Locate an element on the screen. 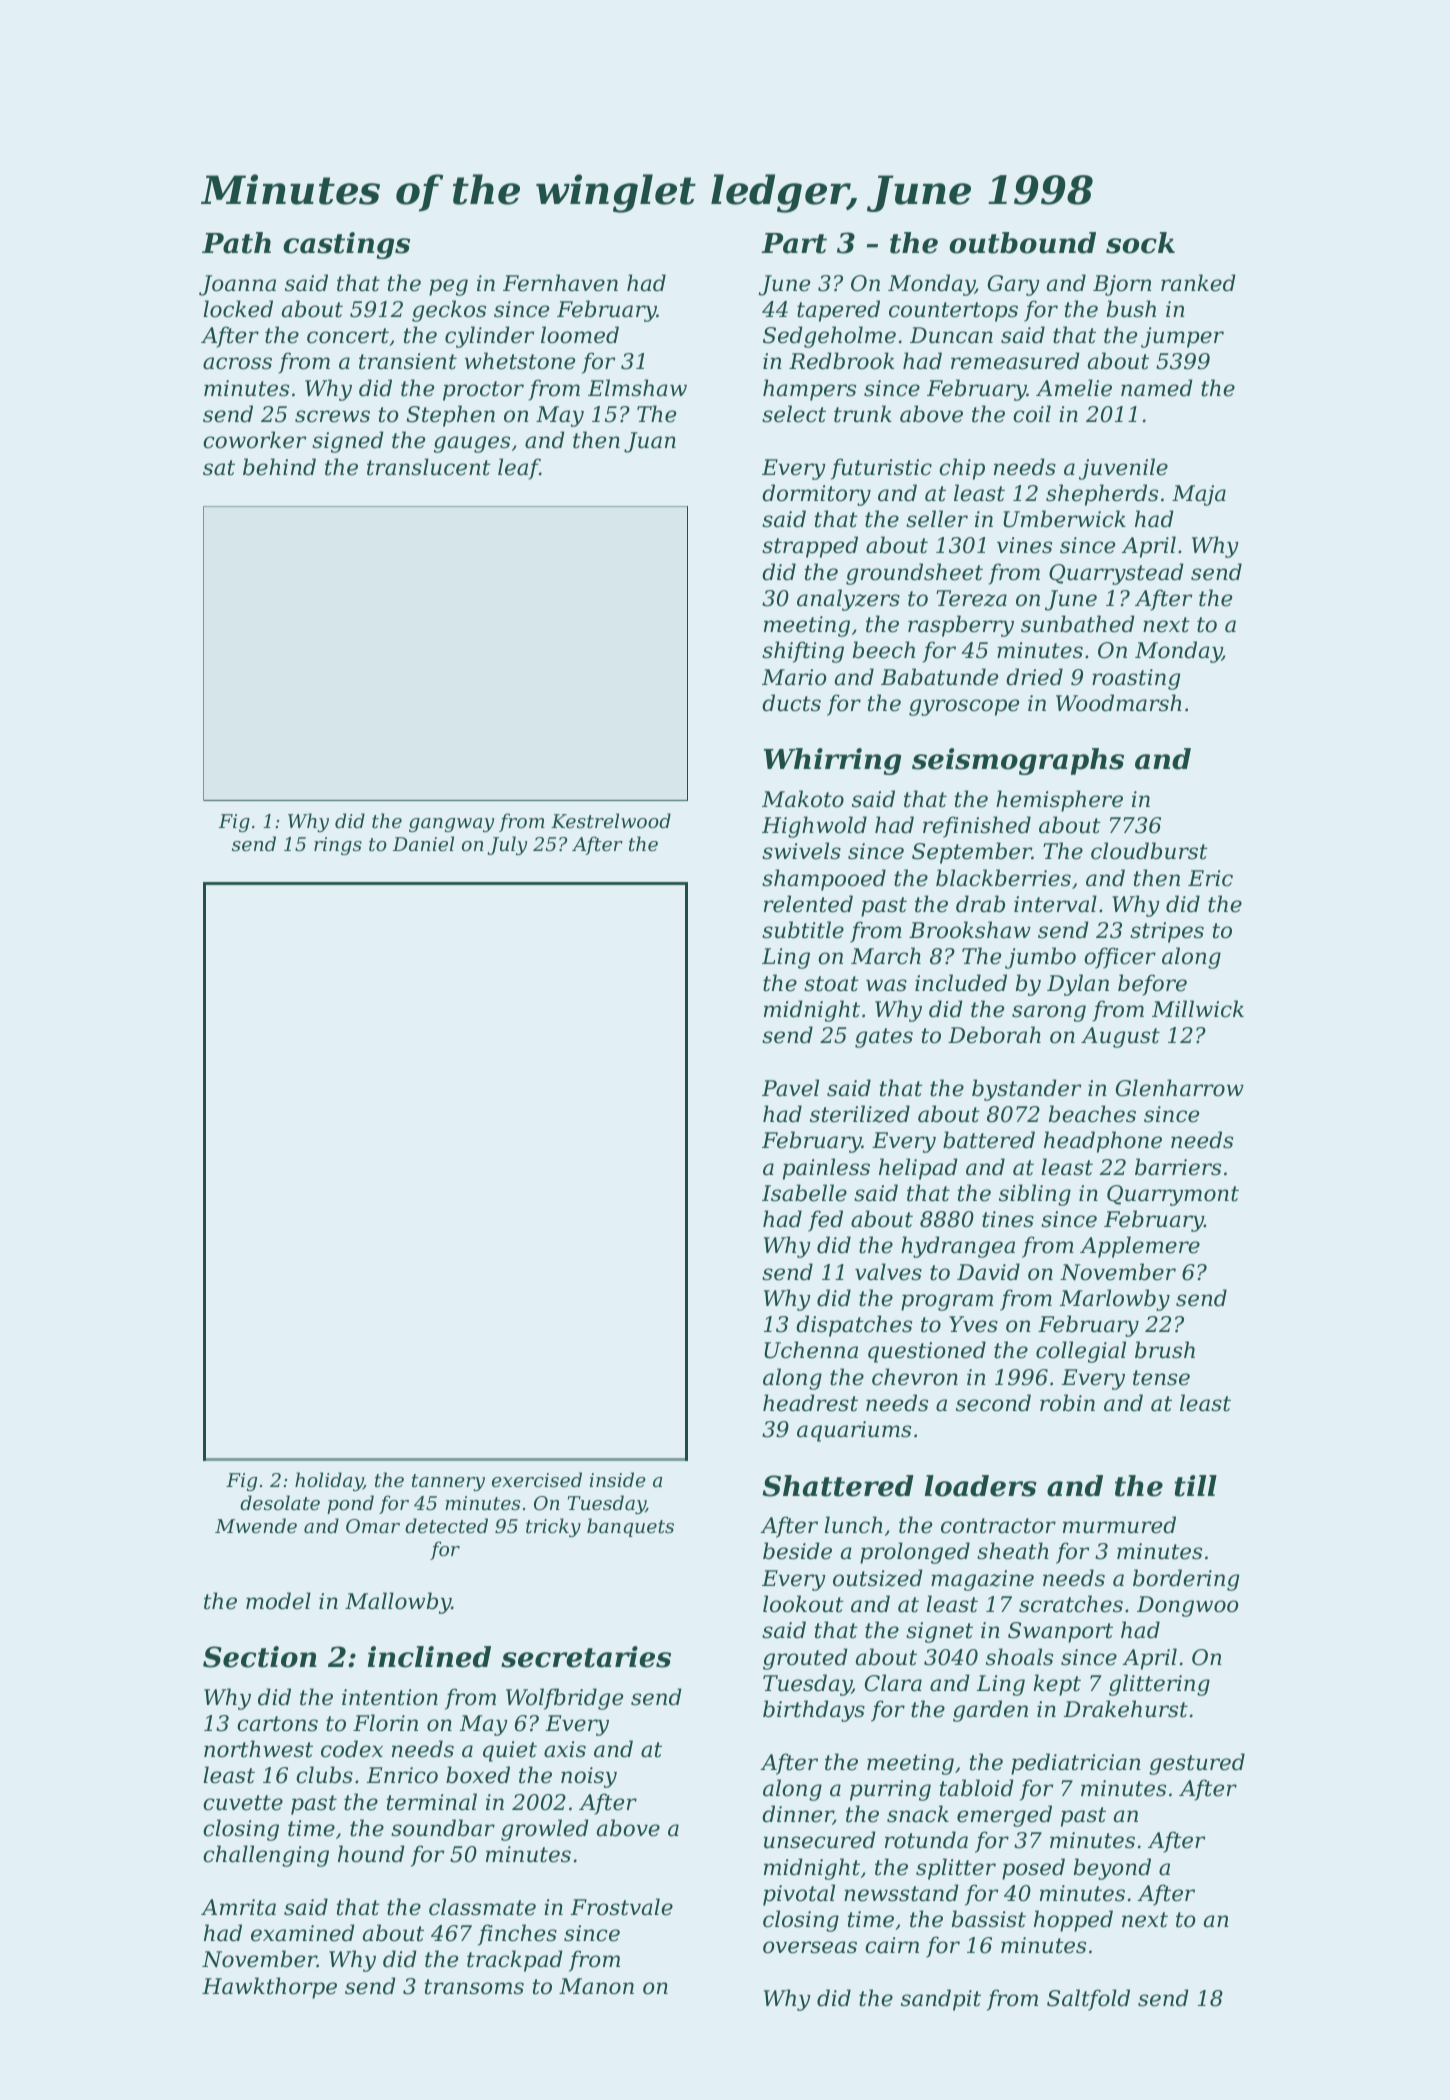 The image size is (1450, 2100). Amrita is located at coordinates (238, 1907).
